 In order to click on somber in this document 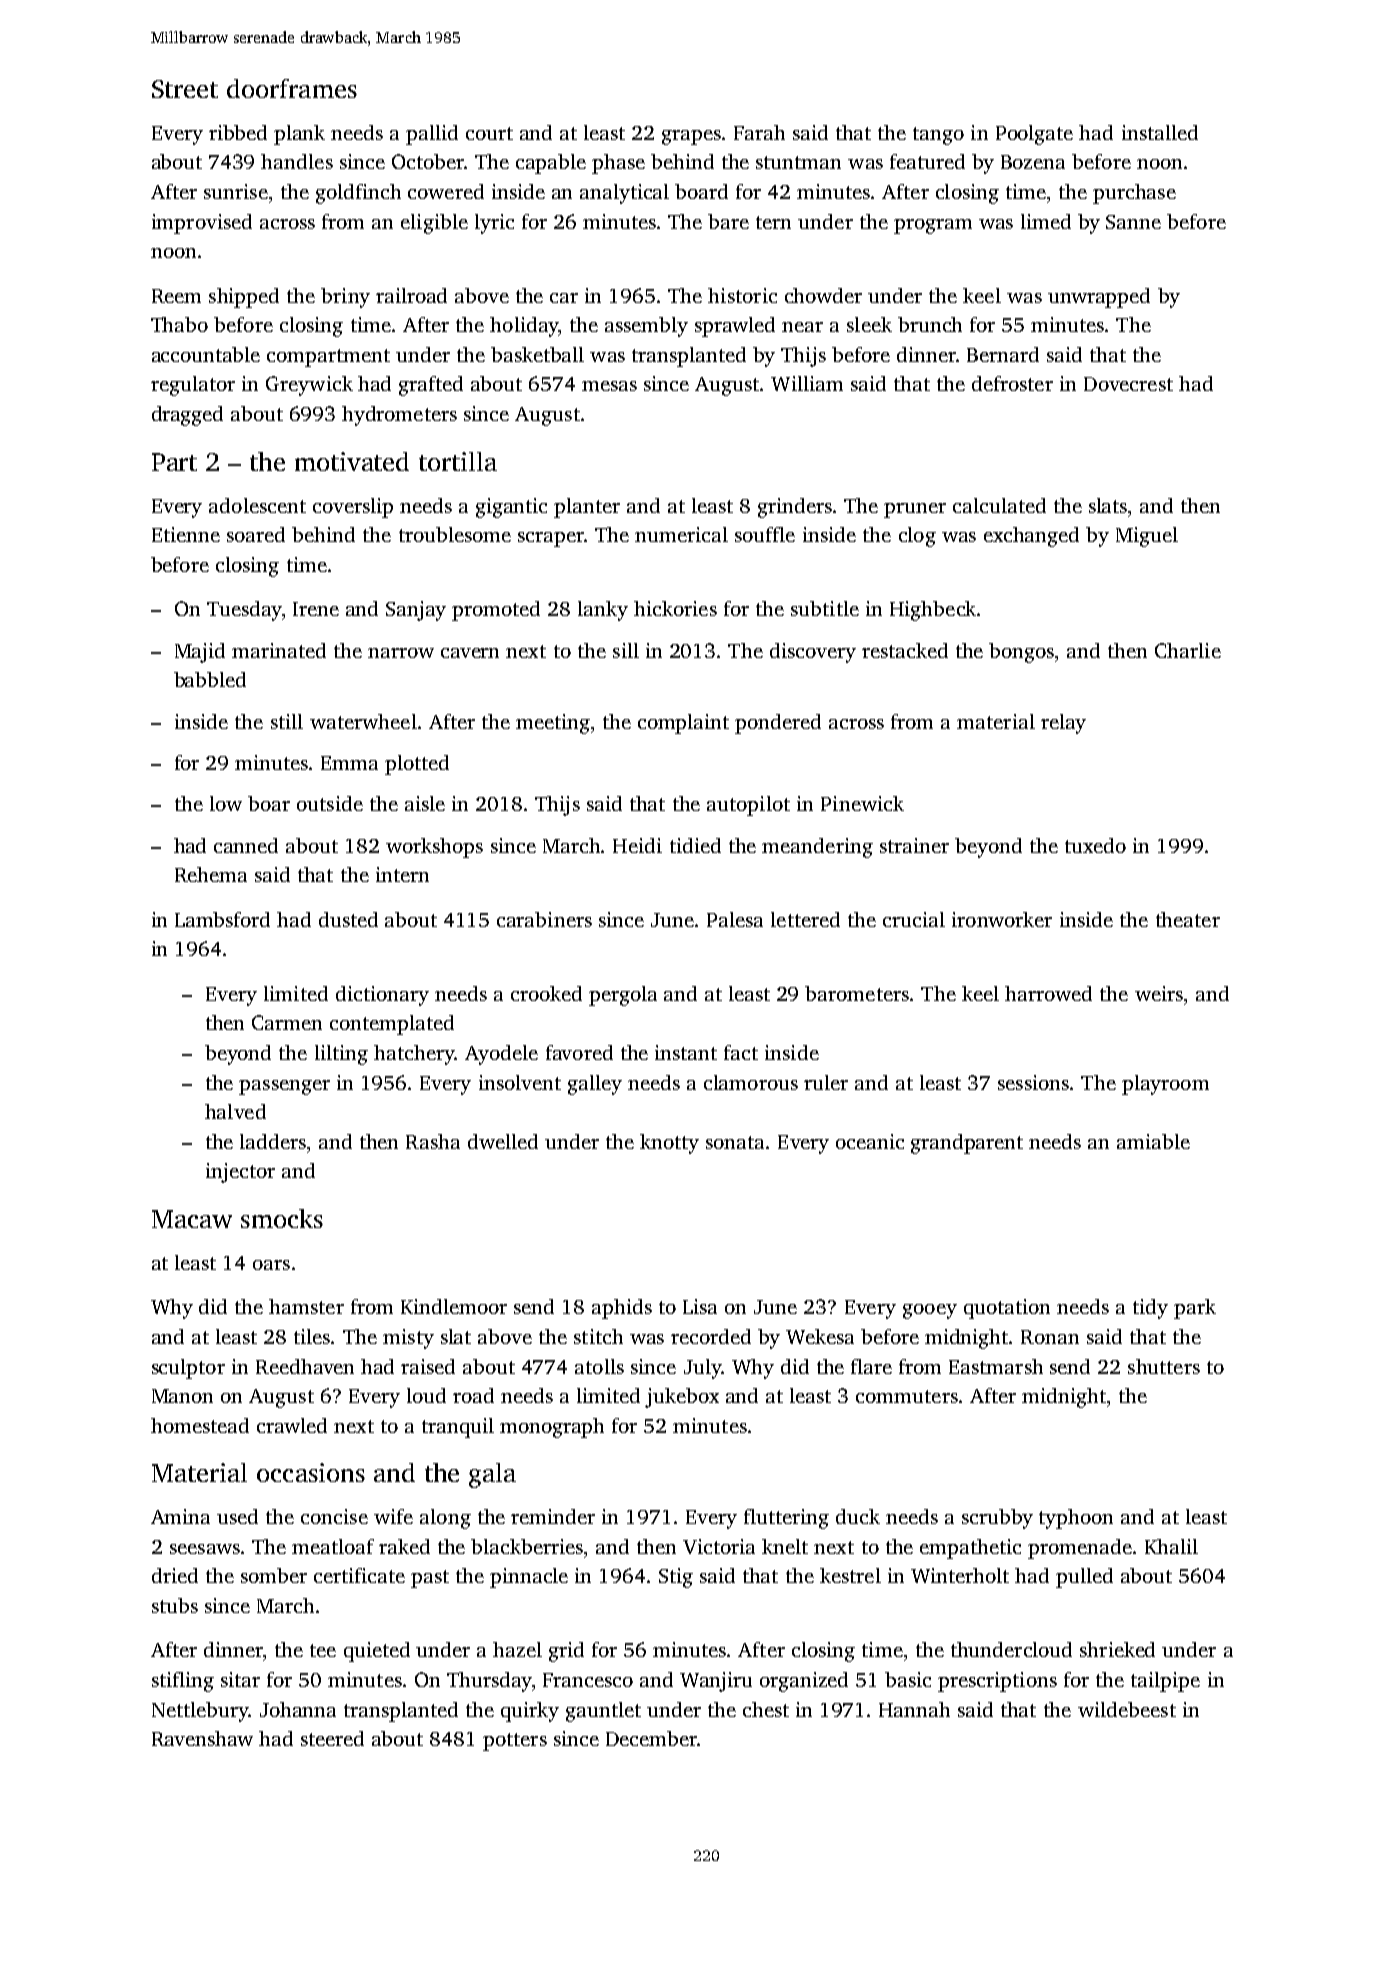, I will do `click(274, 1575)`.
